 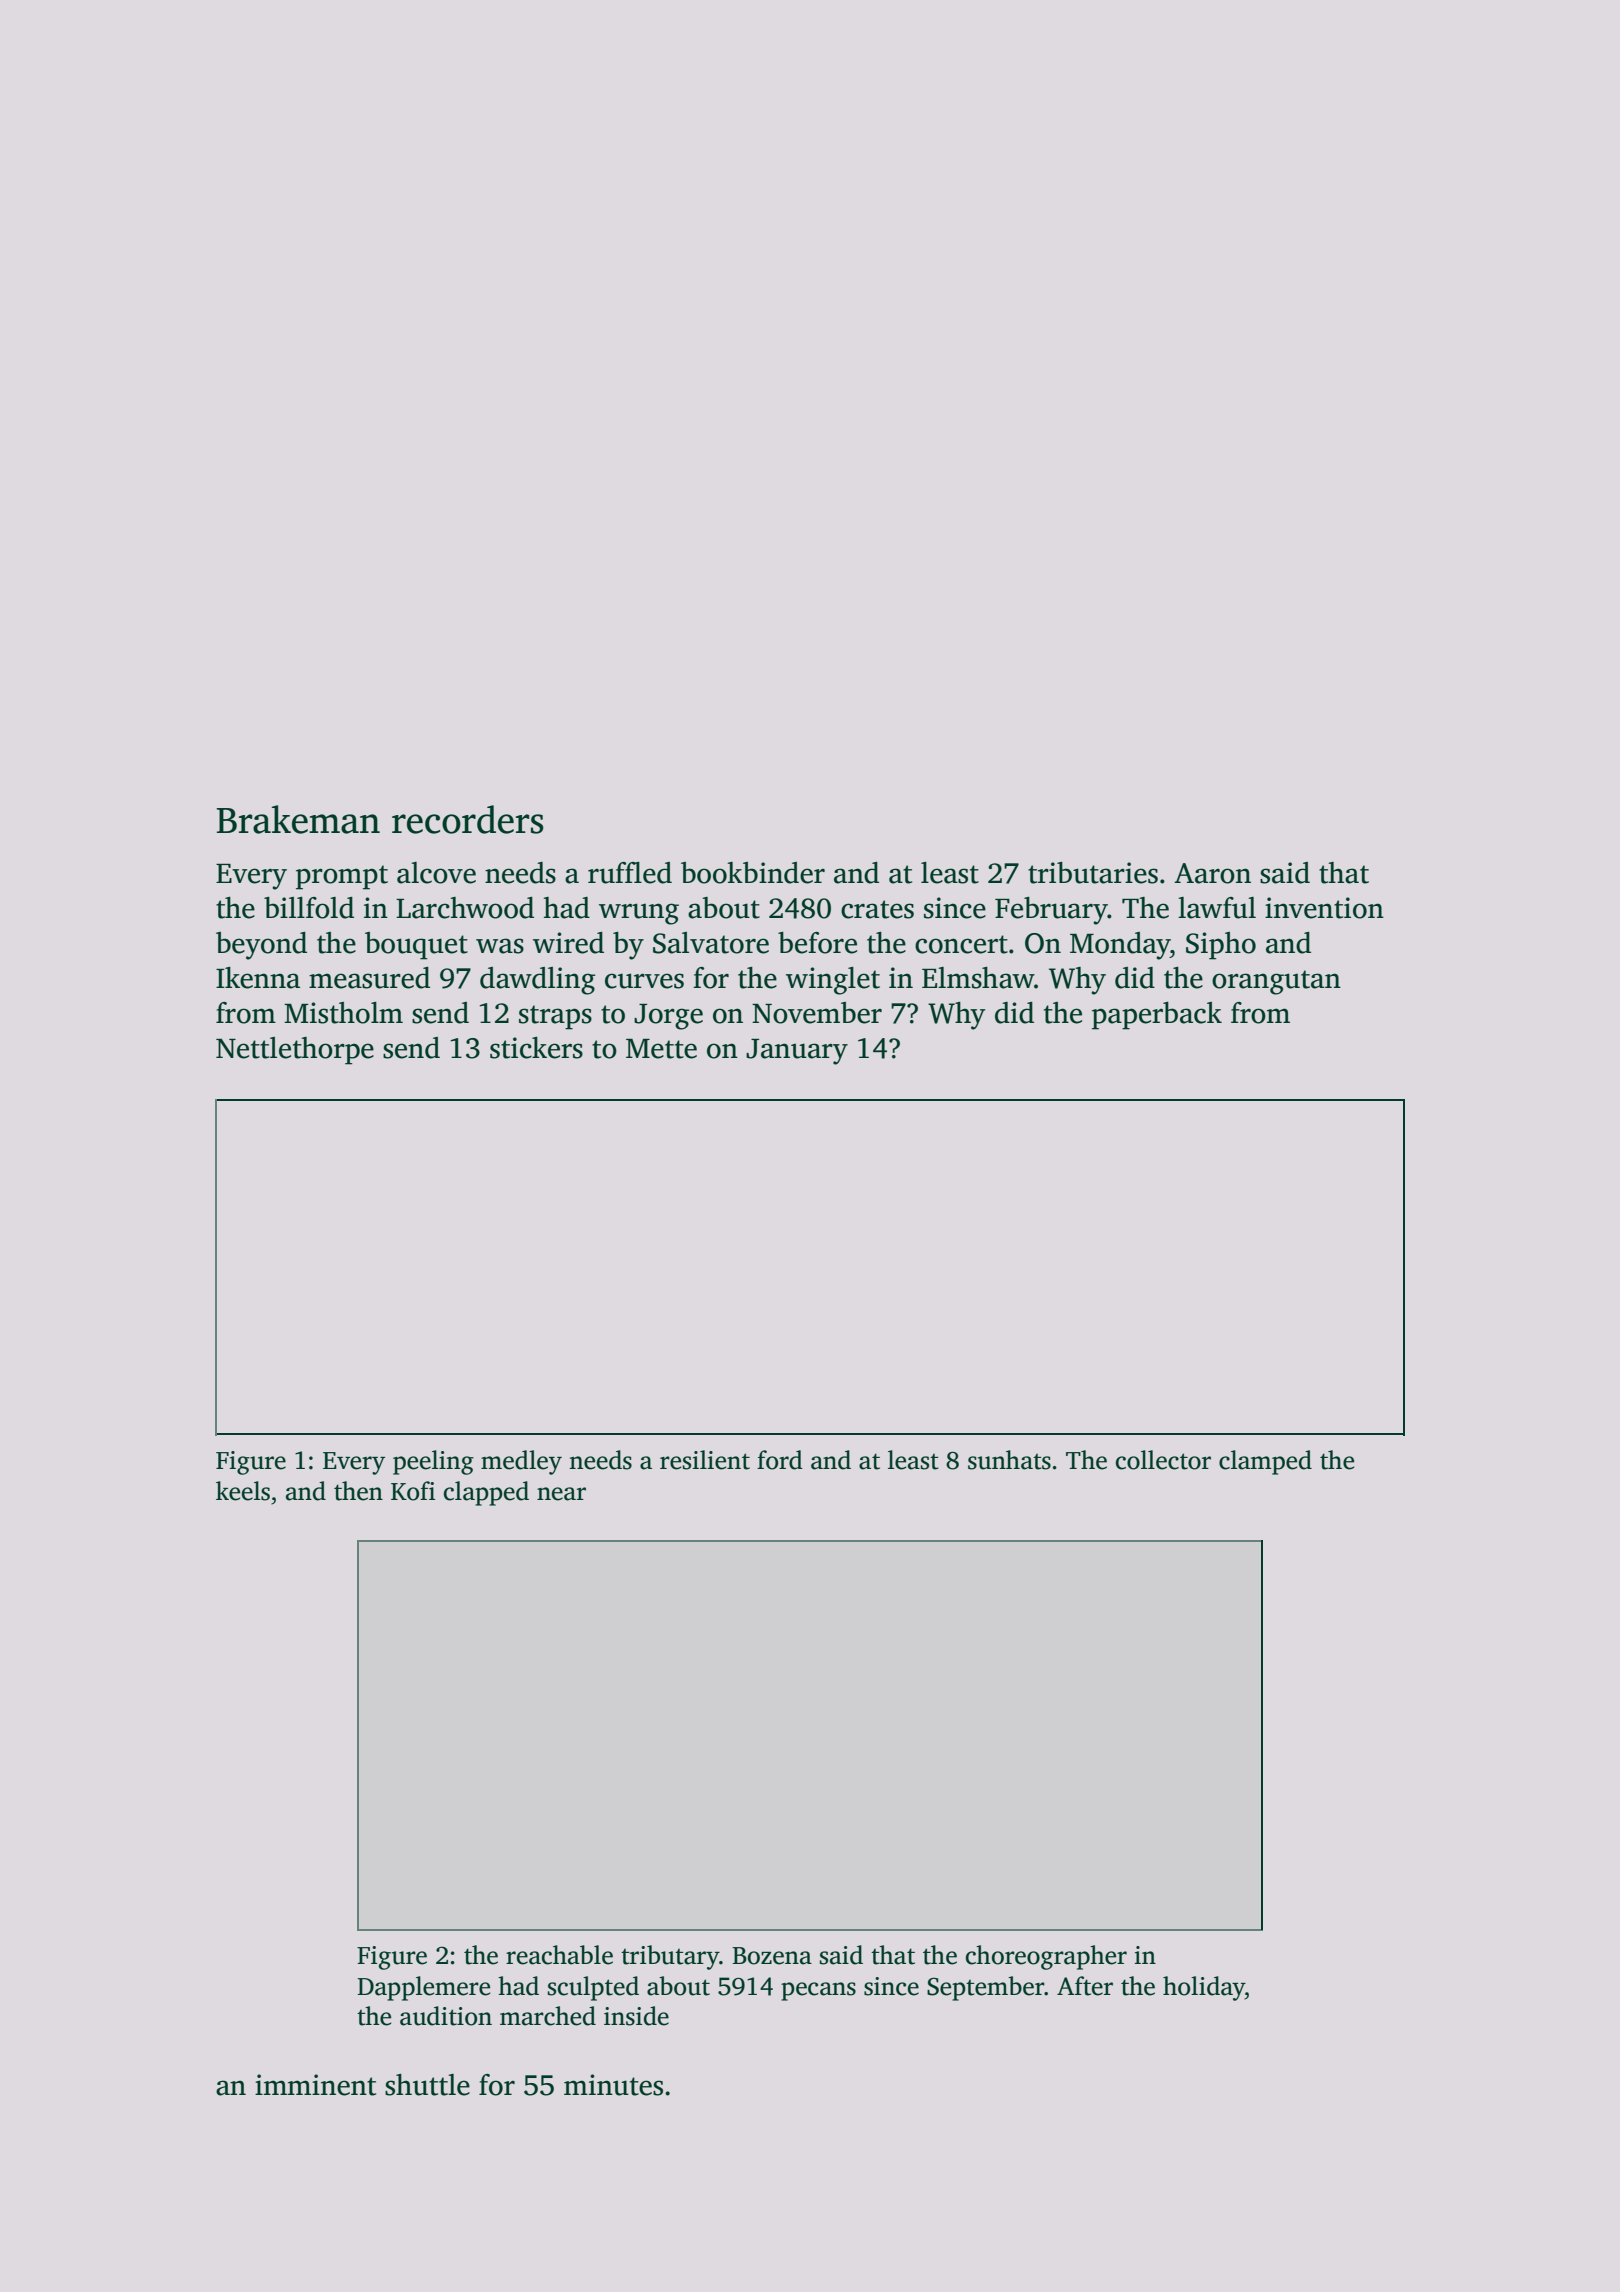 What do you see at coordinates (1265, 1462) in the screenshot?
I see `clamped` at bounding box center [1265, 1462].
